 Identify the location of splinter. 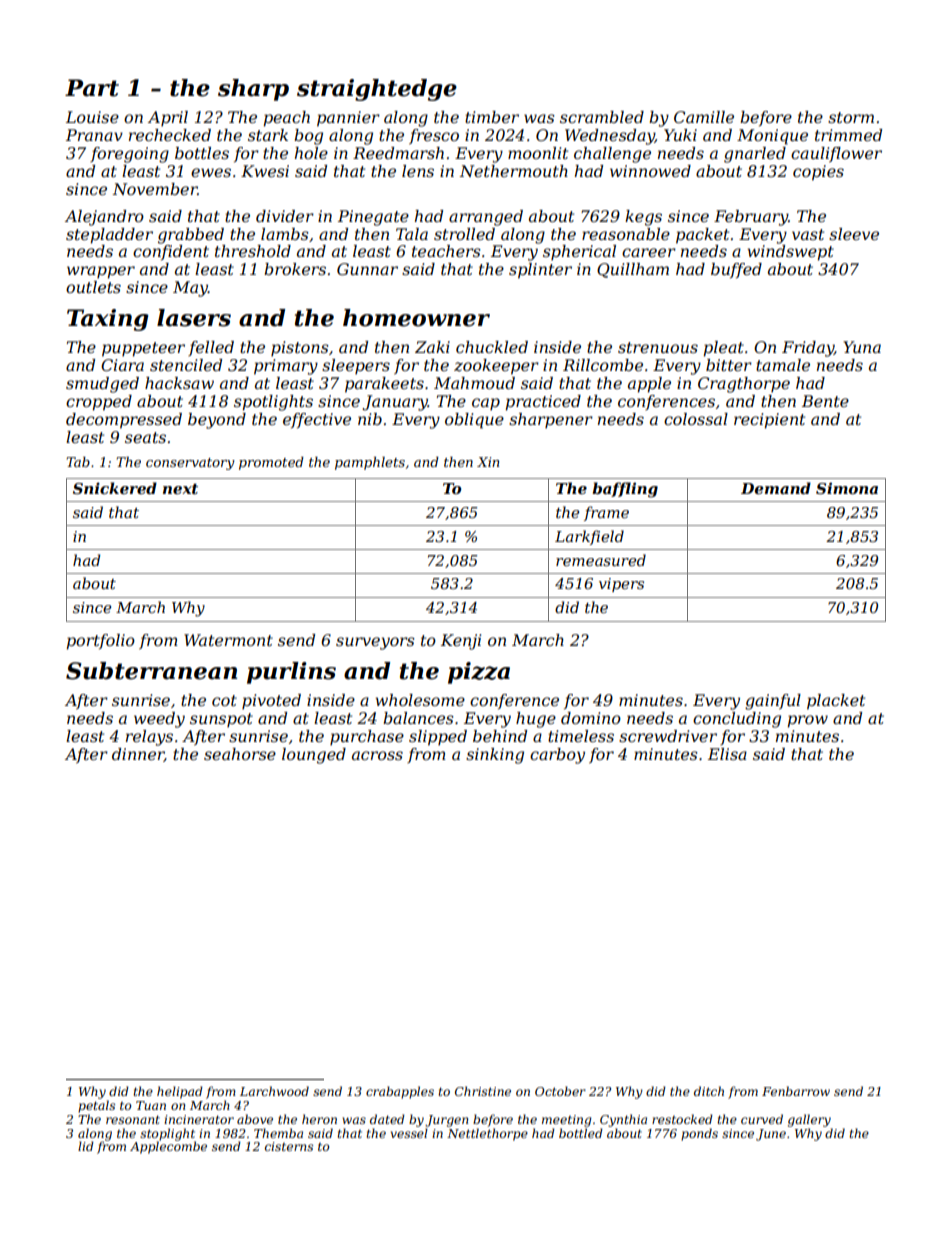
(540, 271).
